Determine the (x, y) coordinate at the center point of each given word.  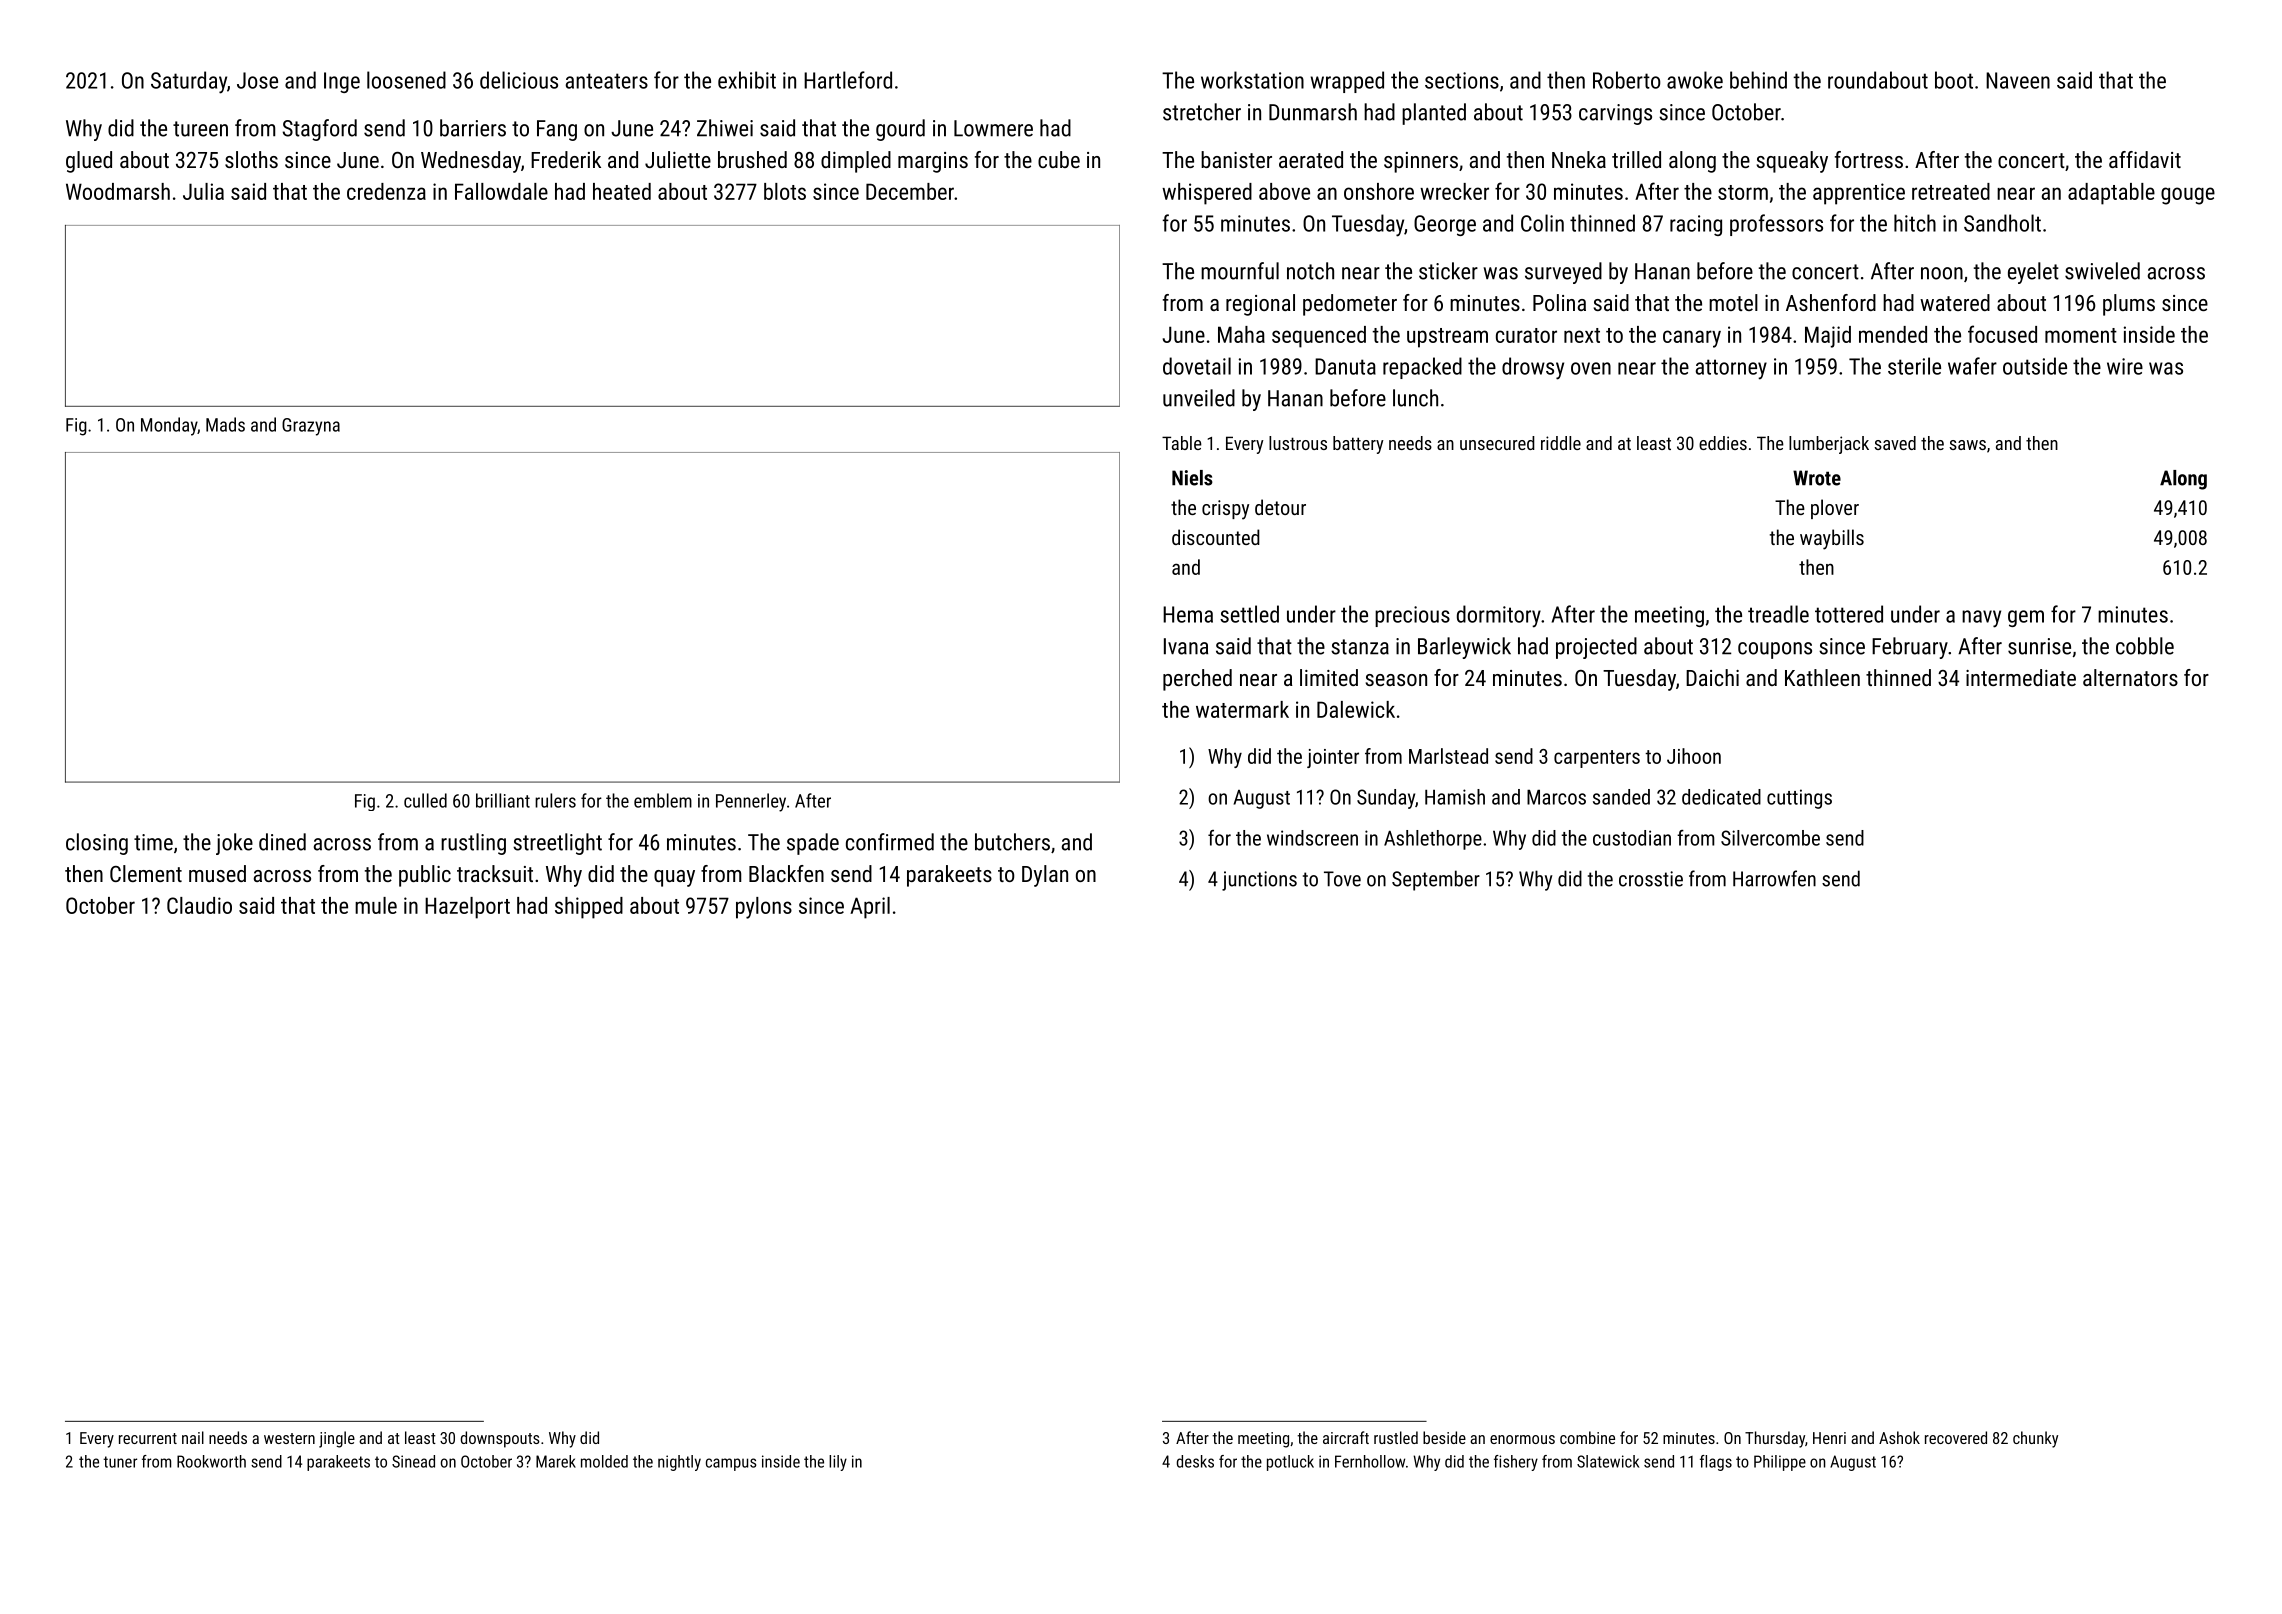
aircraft (1346, 1437)
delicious (519, 80)
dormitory (1499, 616)
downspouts (500, 1439)
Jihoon (1694, 756)
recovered (1956, 1437)
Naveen (2018, 80)
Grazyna (311, 427)
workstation (1252, 80)
